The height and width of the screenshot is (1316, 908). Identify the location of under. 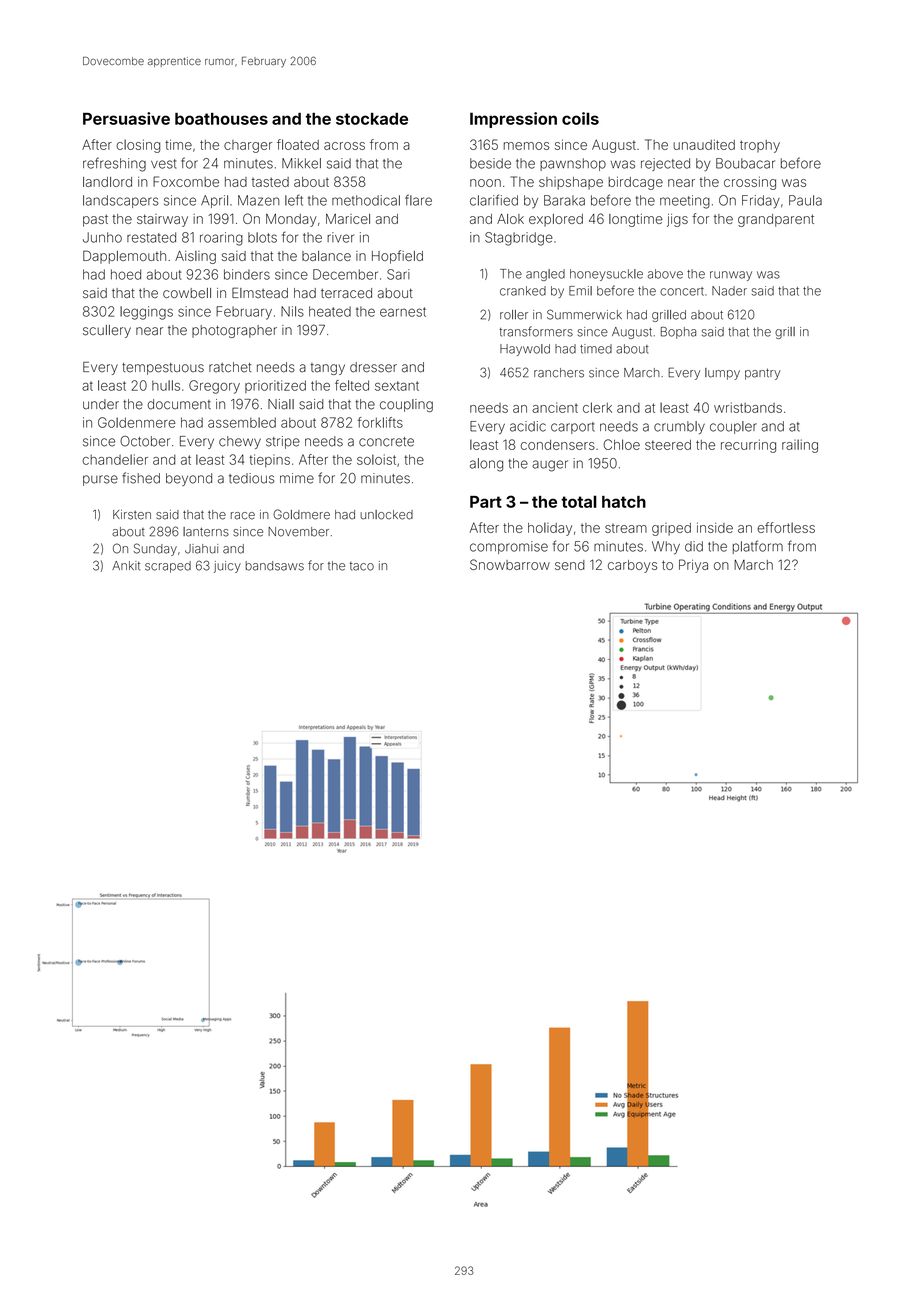
(101, 404).
